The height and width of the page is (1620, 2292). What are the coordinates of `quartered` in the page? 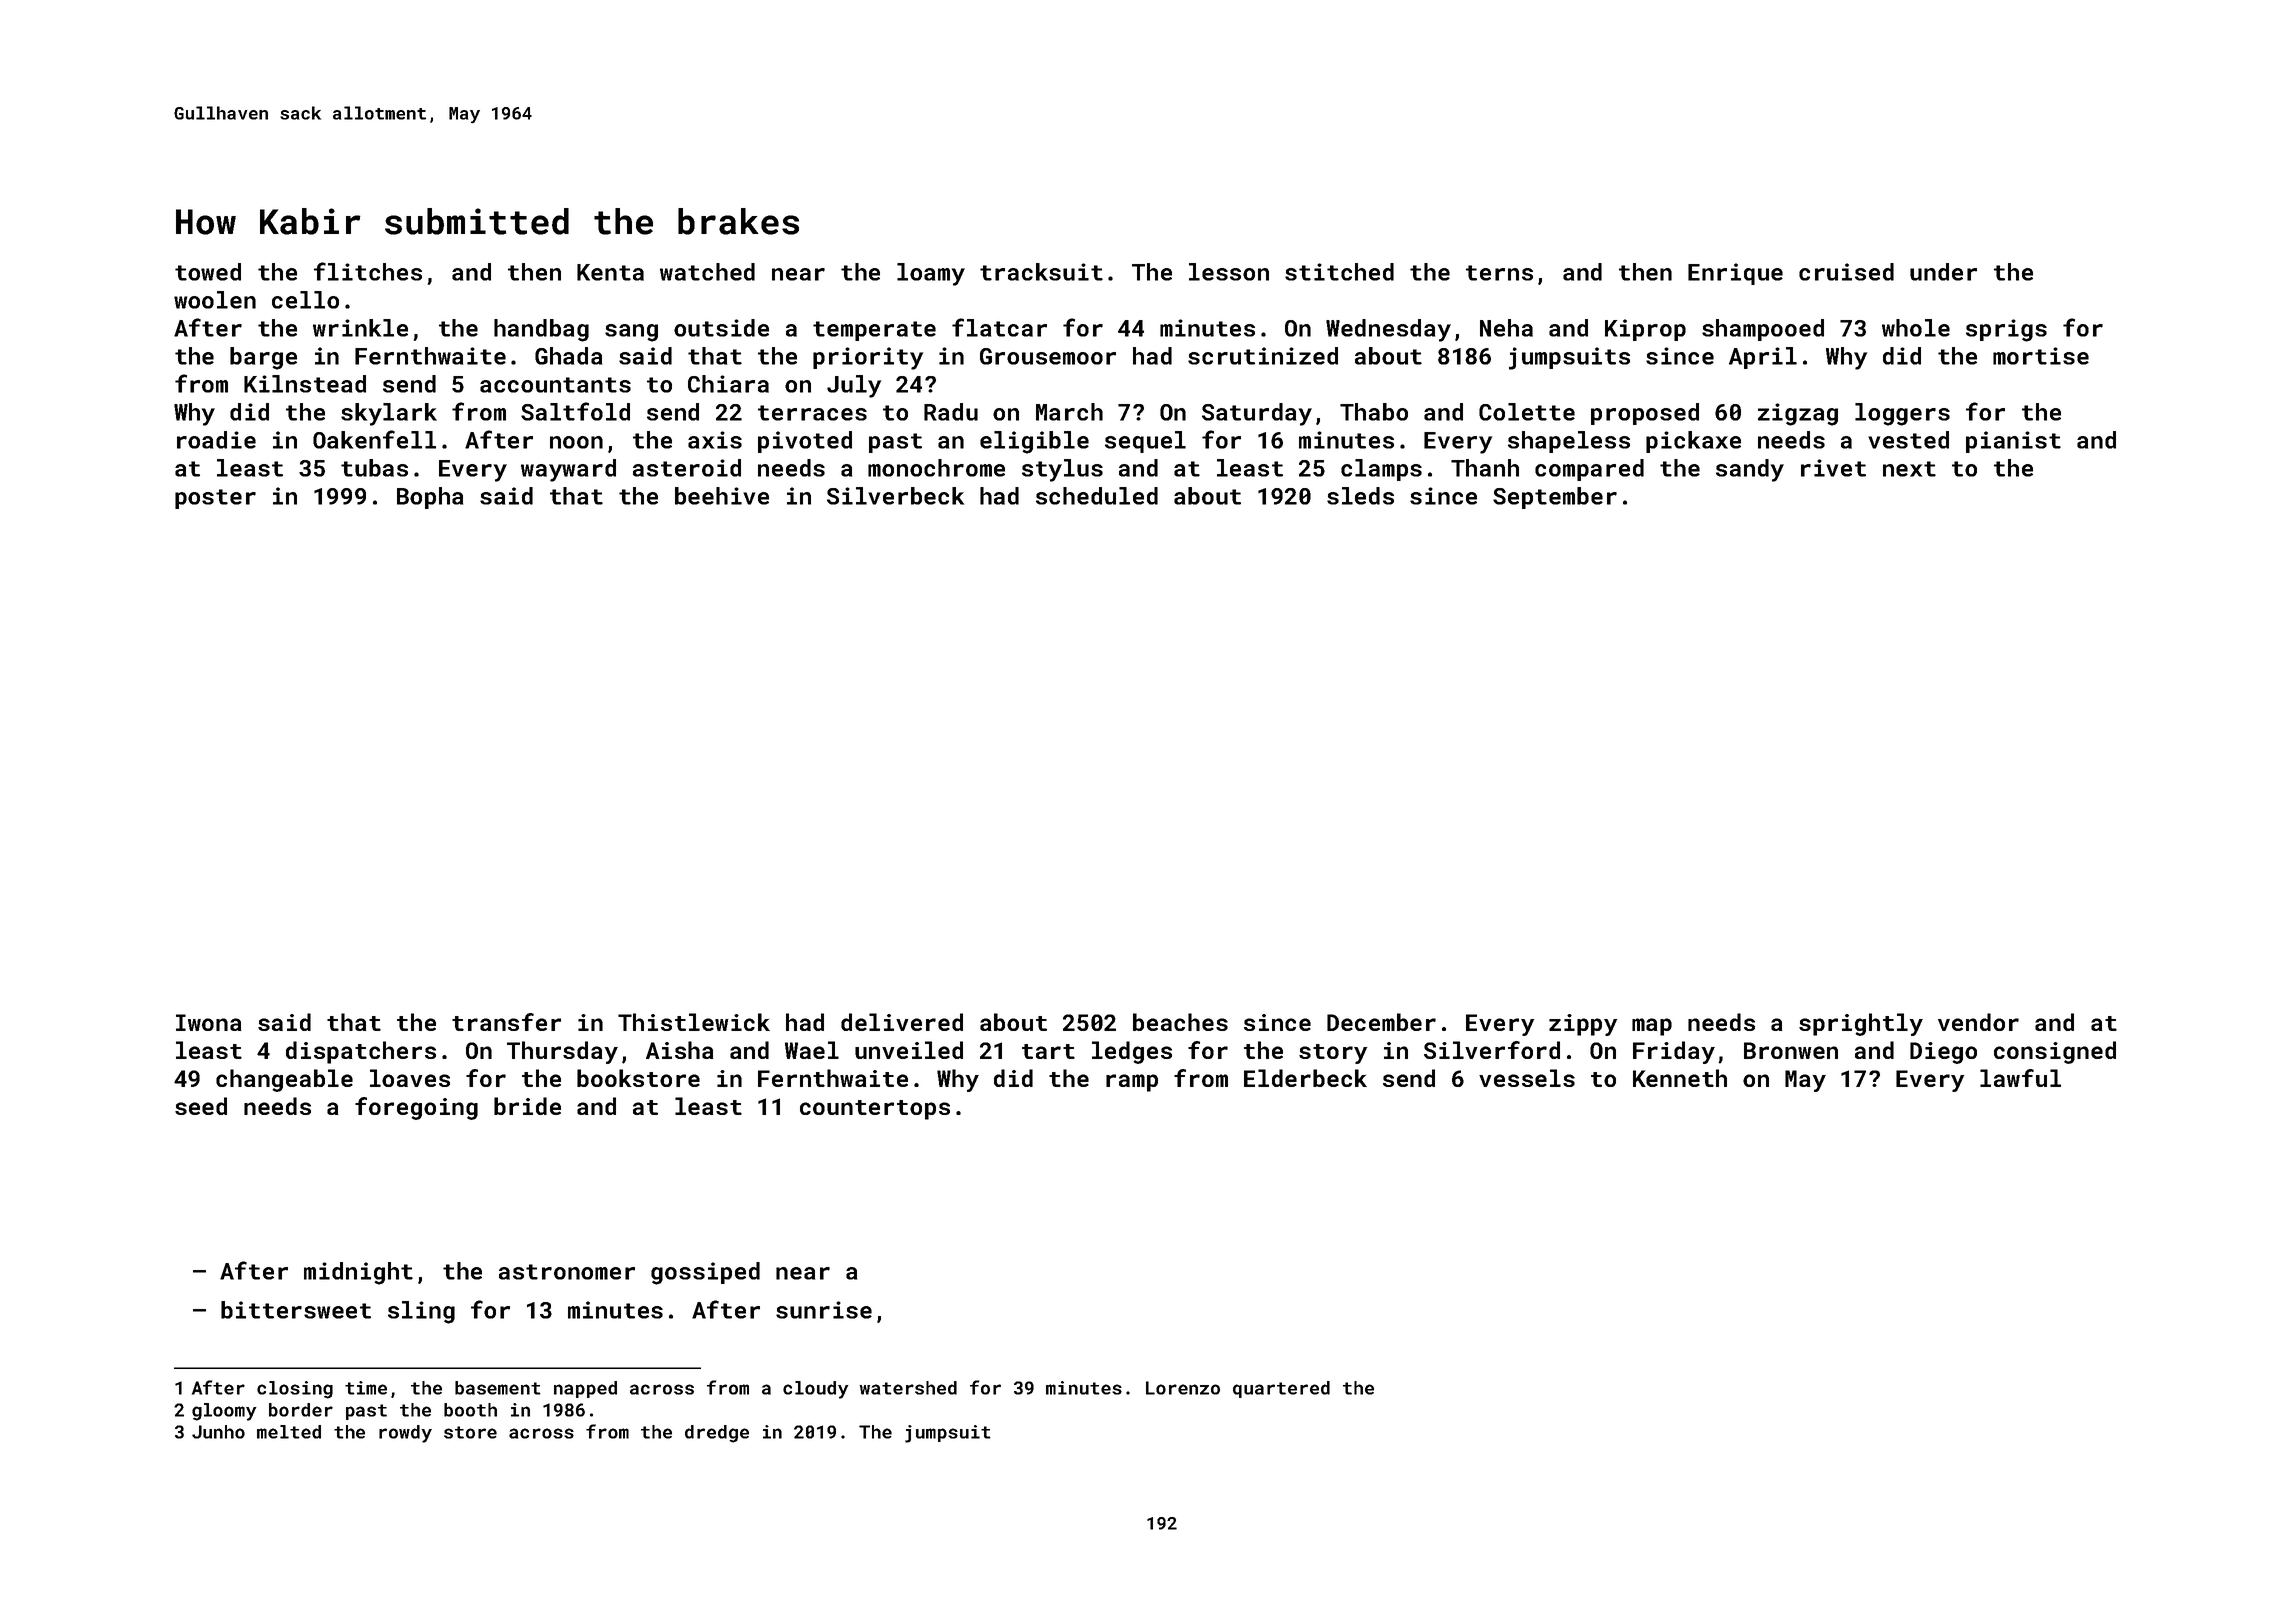 It's located at (1281, 1389).
